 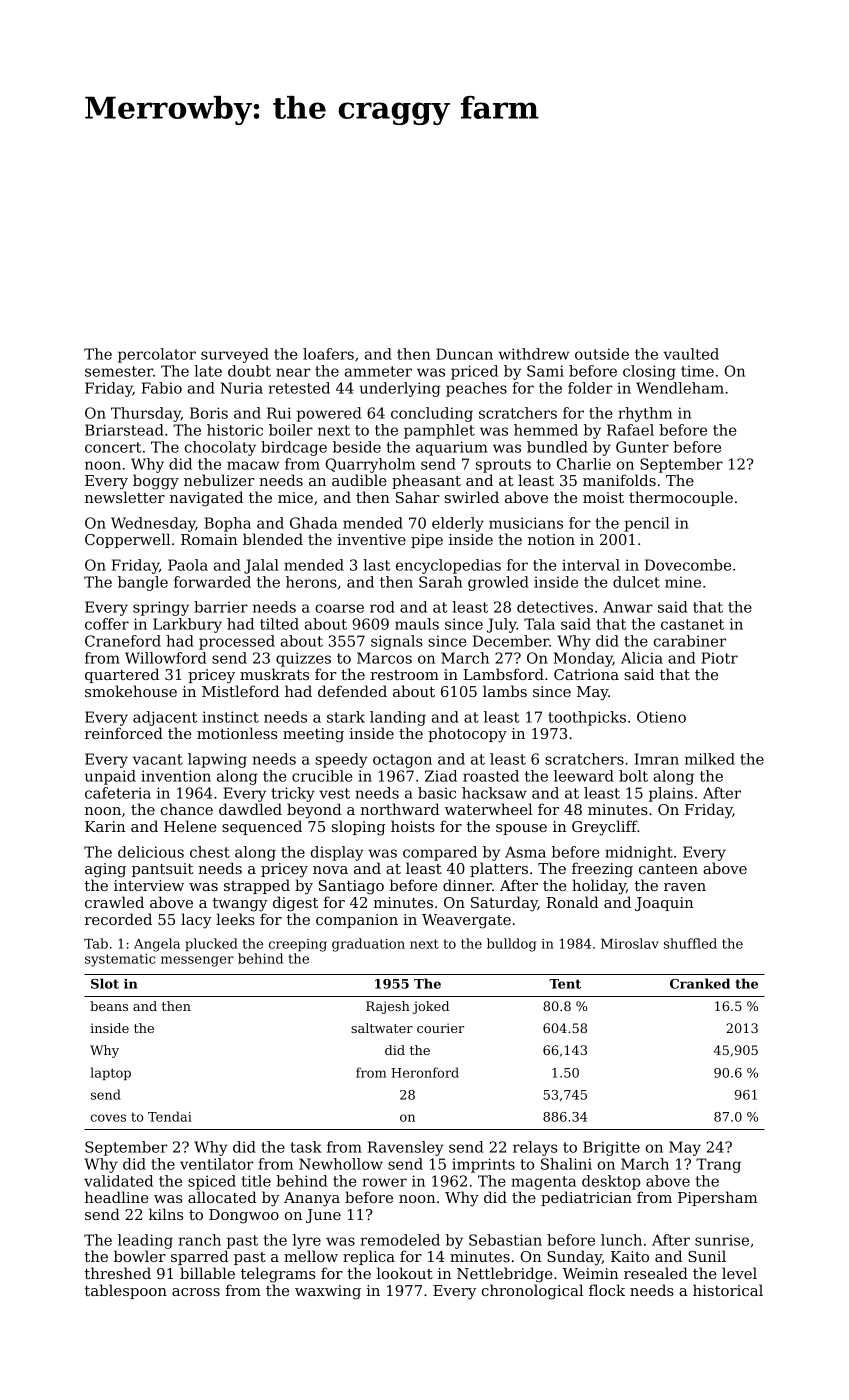 I want to click on rhythm, so click(x=645, y=414).
